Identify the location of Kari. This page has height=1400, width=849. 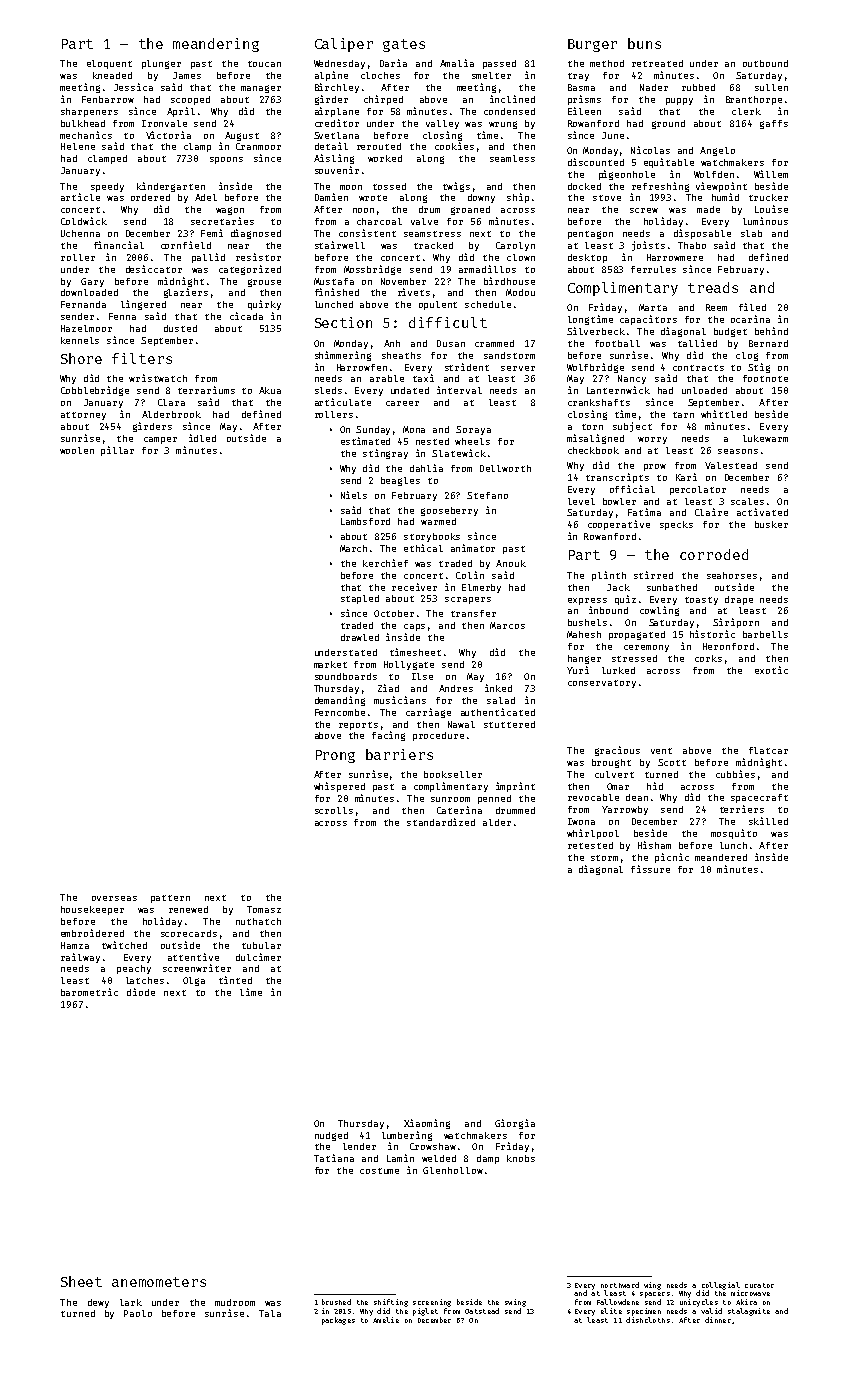
(686, 477).
